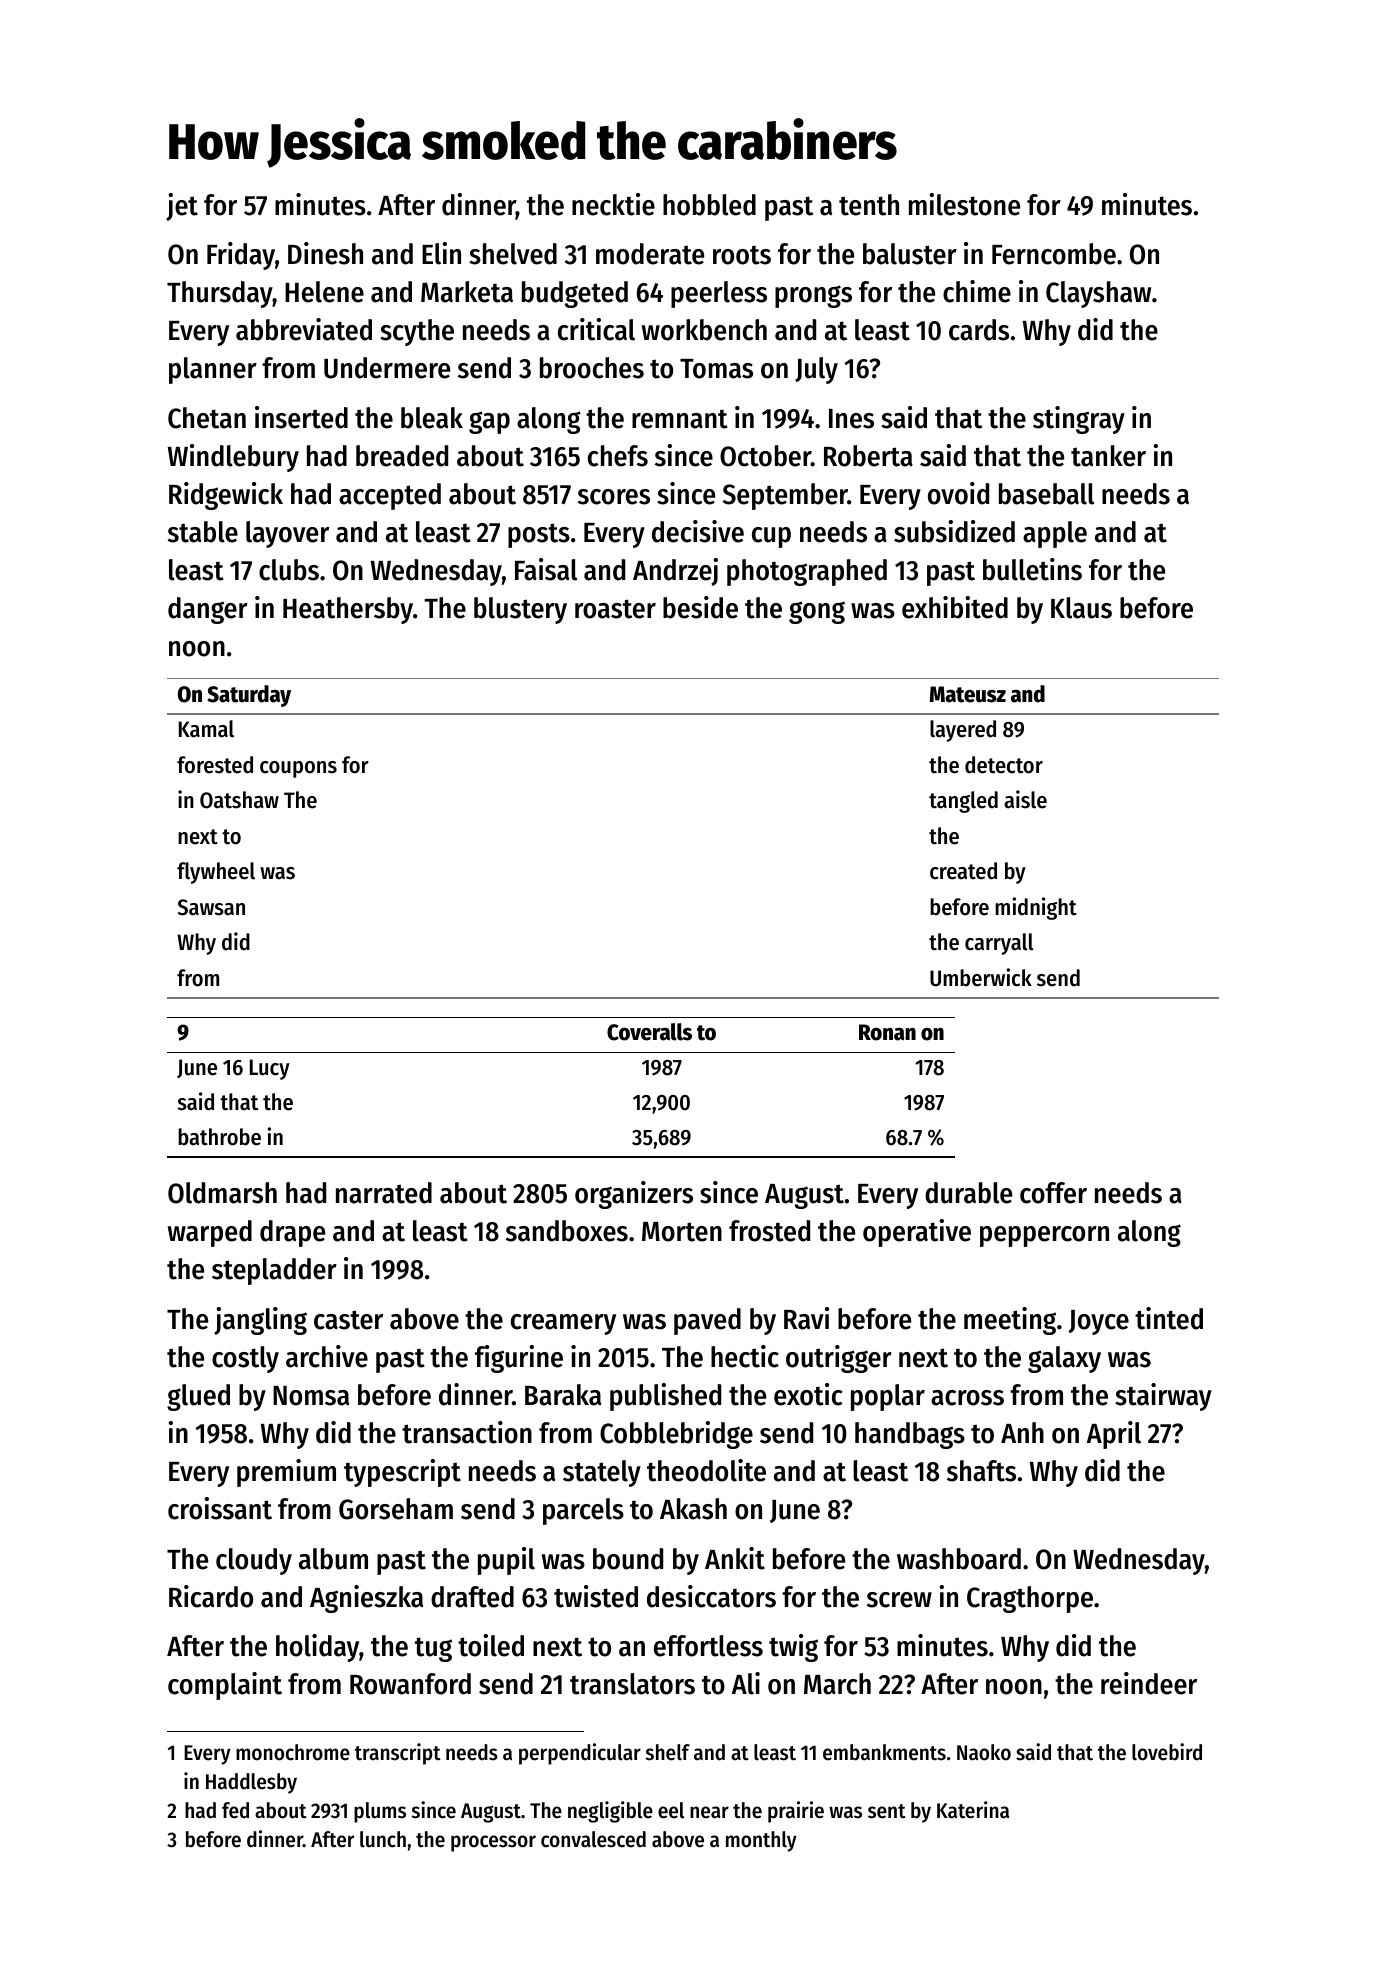 Image resolution: width=1386 pixels, height=1969 pixels. I want to click on tinted, so click(1169, 1318).
